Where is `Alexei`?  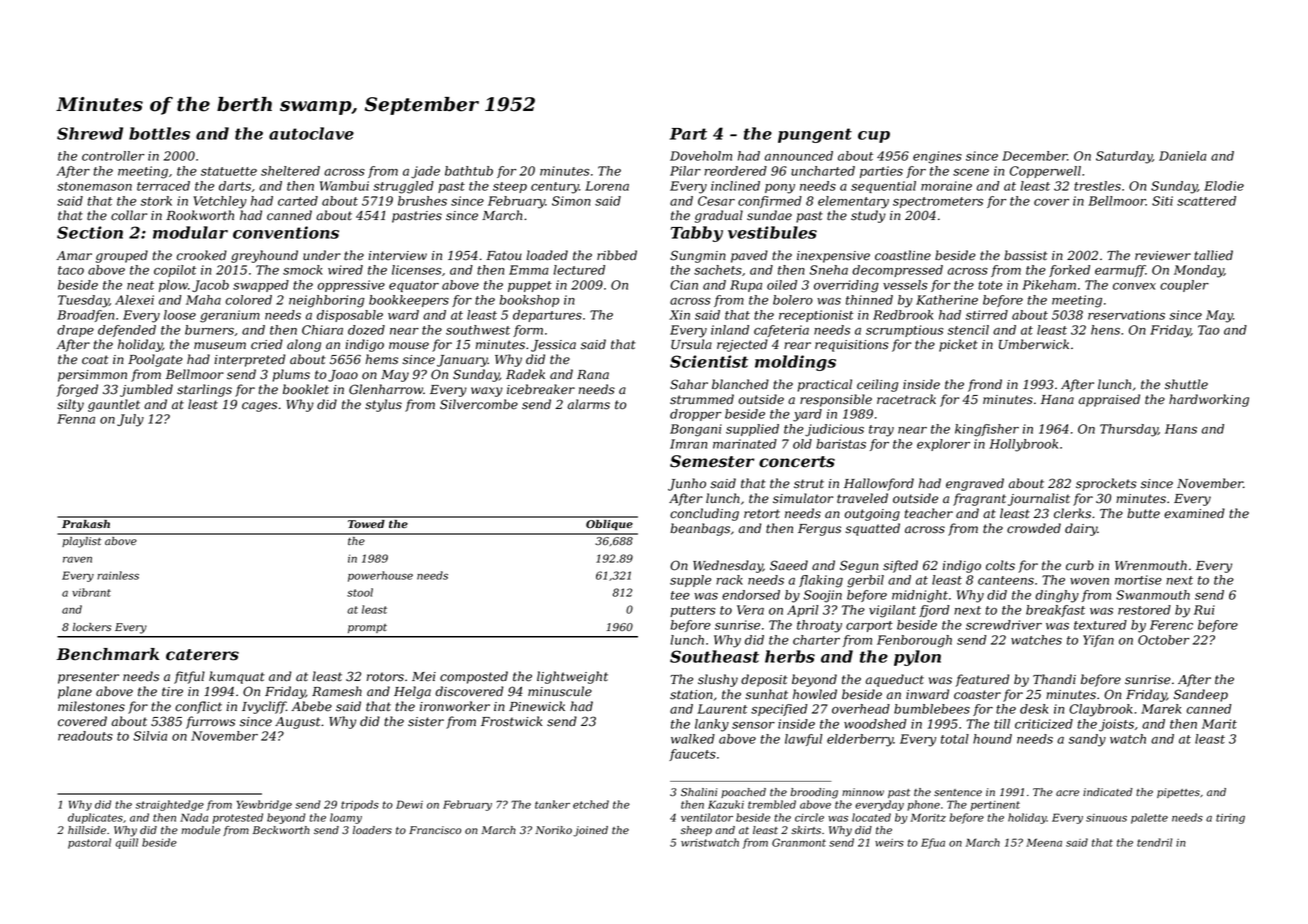 Alexei is located at coordinates (134, 300).
